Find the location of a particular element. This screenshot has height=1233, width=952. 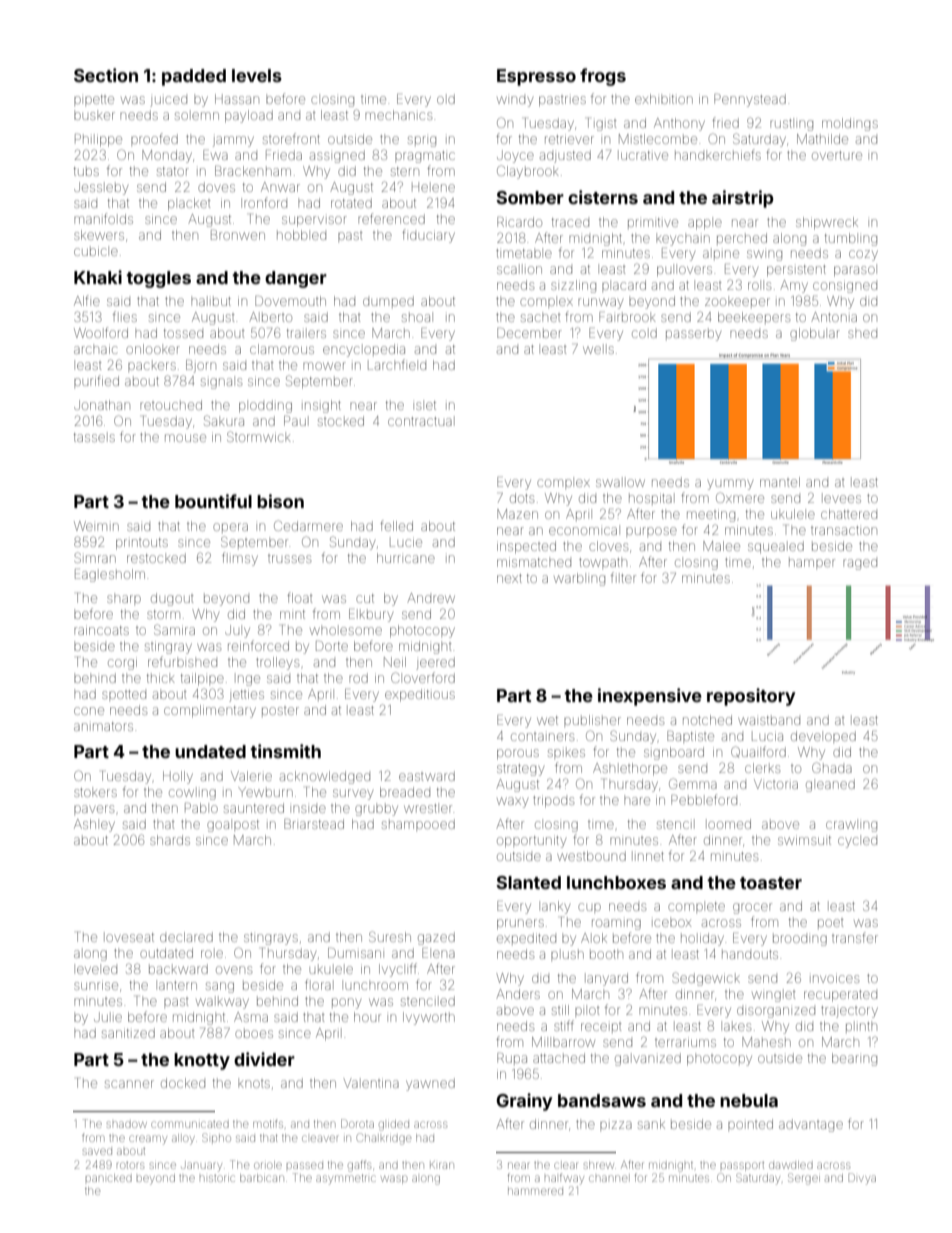

sunrise is located at coordinates (96, 985).
